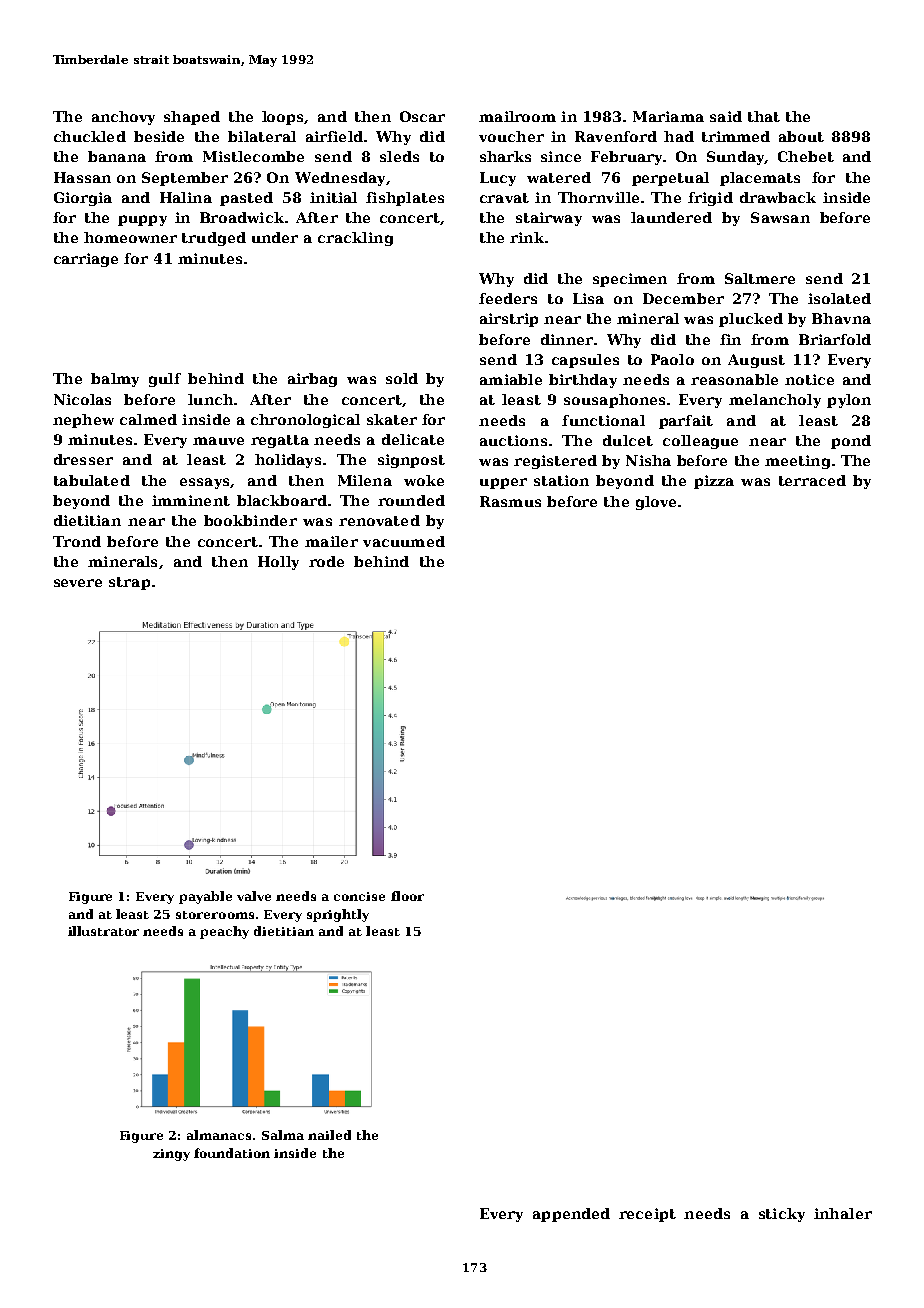 The width and height of the document is (924, 1308). I want to click on floor, so click(407, 896).
